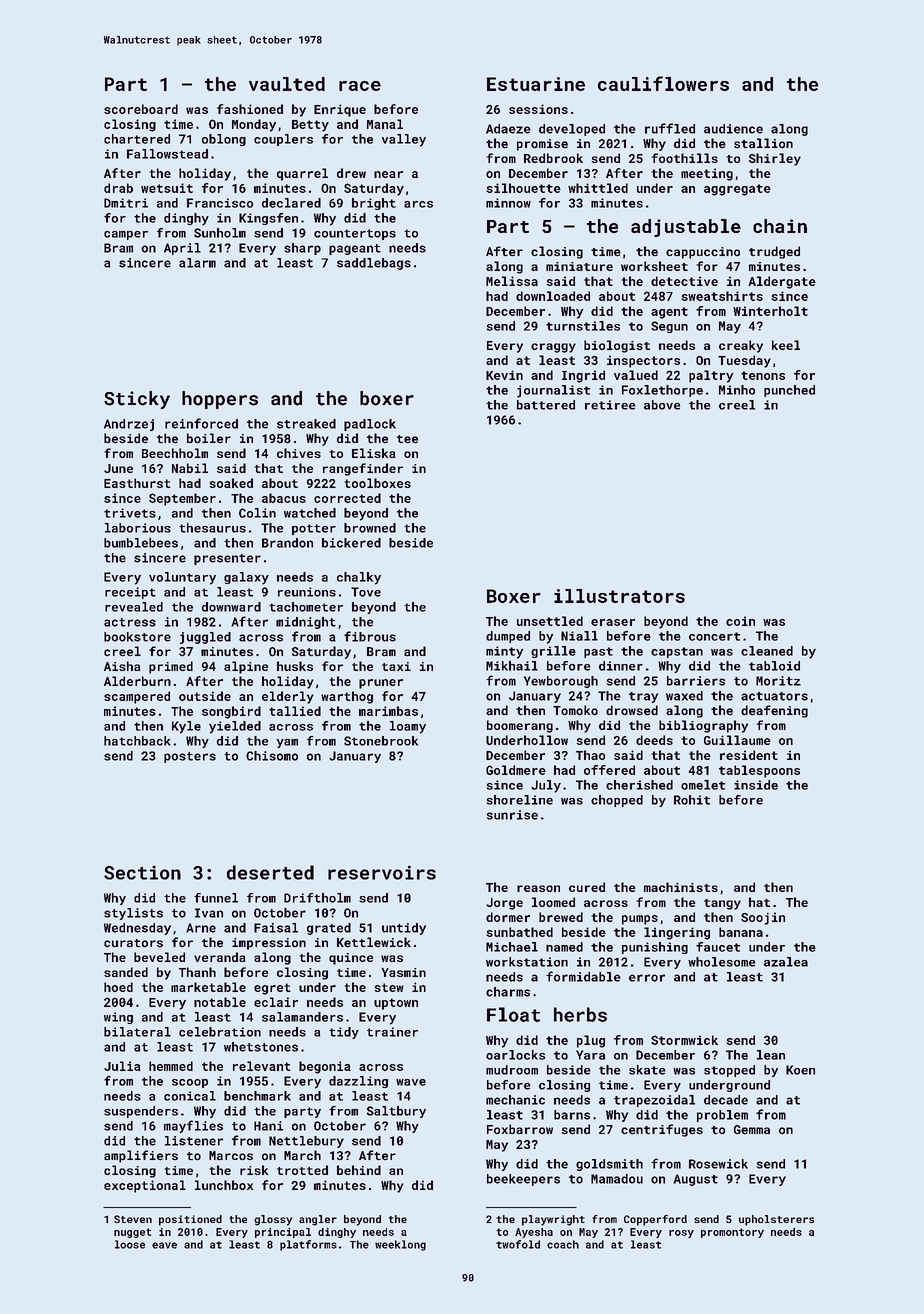 This page has width=924, height=1314. I want to click on sunrise, so click(512, 815).
